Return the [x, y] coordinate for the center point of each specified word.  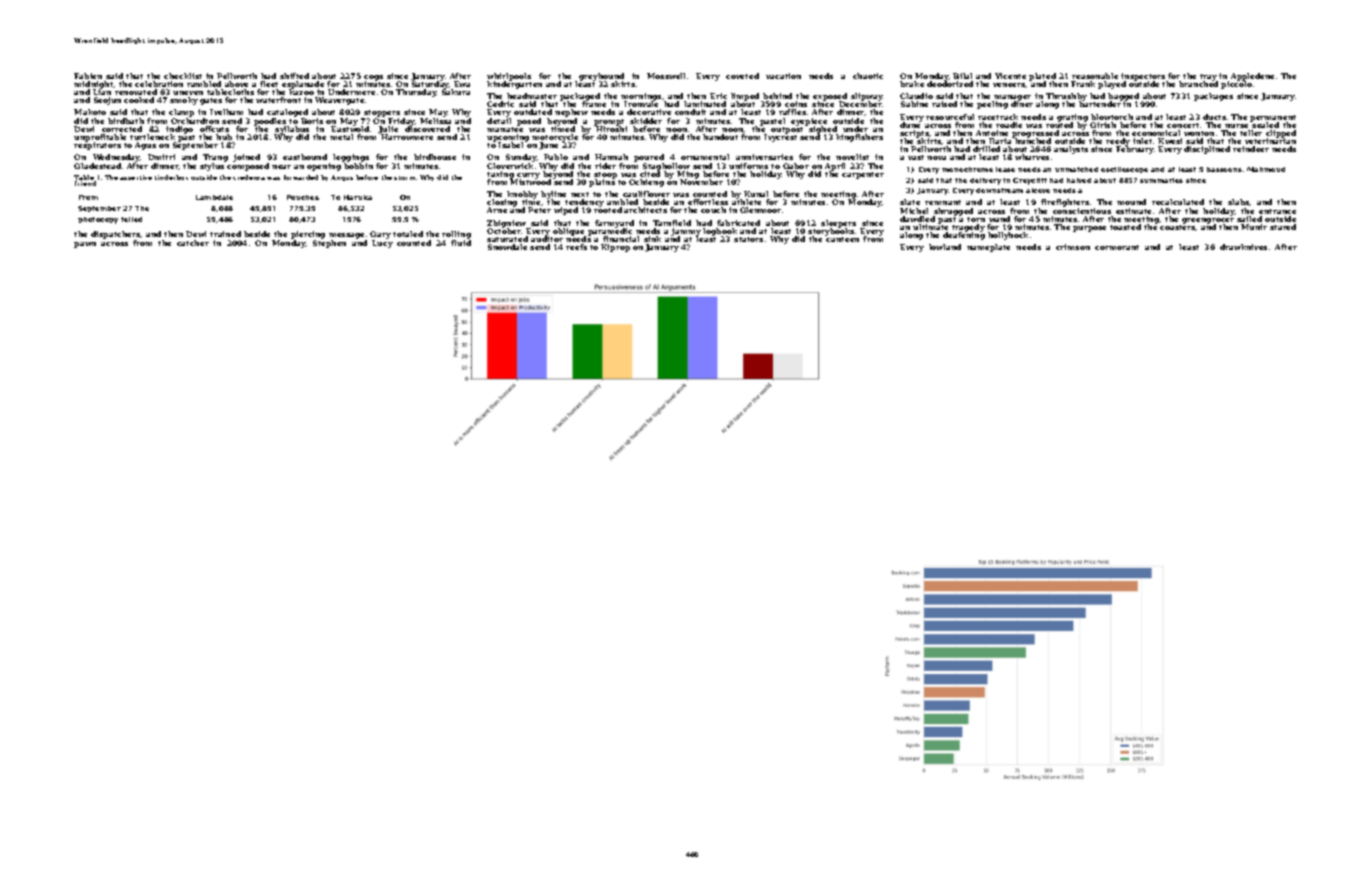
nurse [1236, 126]
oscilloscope [1124, 170]
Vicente [1010, 76]
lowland [945, 247]
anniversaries [764, 157]
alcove [1038, 190]
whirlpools [509, 77]
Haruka [358, 197]
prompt [609, 122]
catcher [193, 243]
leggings [351, 158]
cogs [373, 78]
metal [341, 137]
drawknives [1243, 247]
